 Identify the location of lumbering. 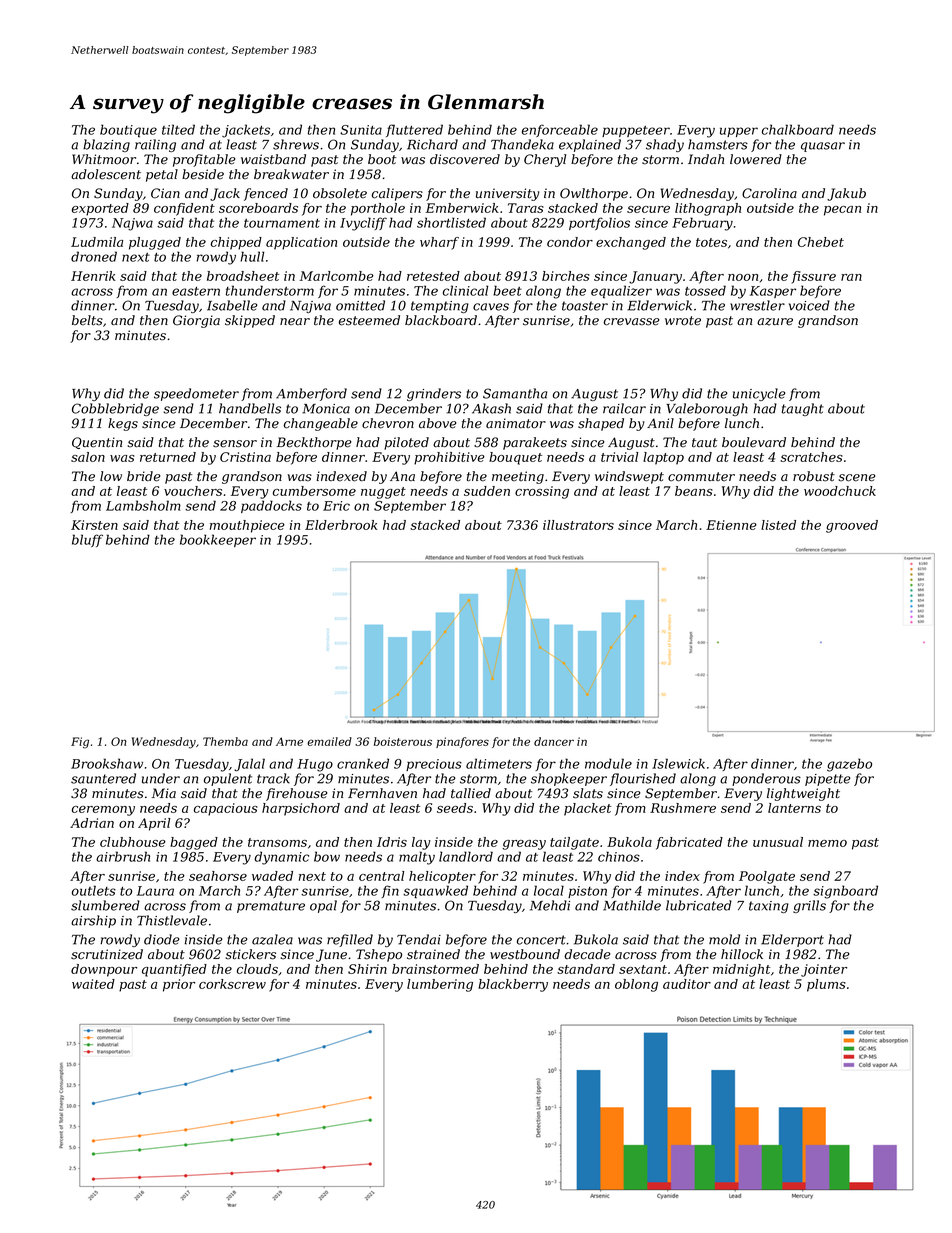
(440, 985).
